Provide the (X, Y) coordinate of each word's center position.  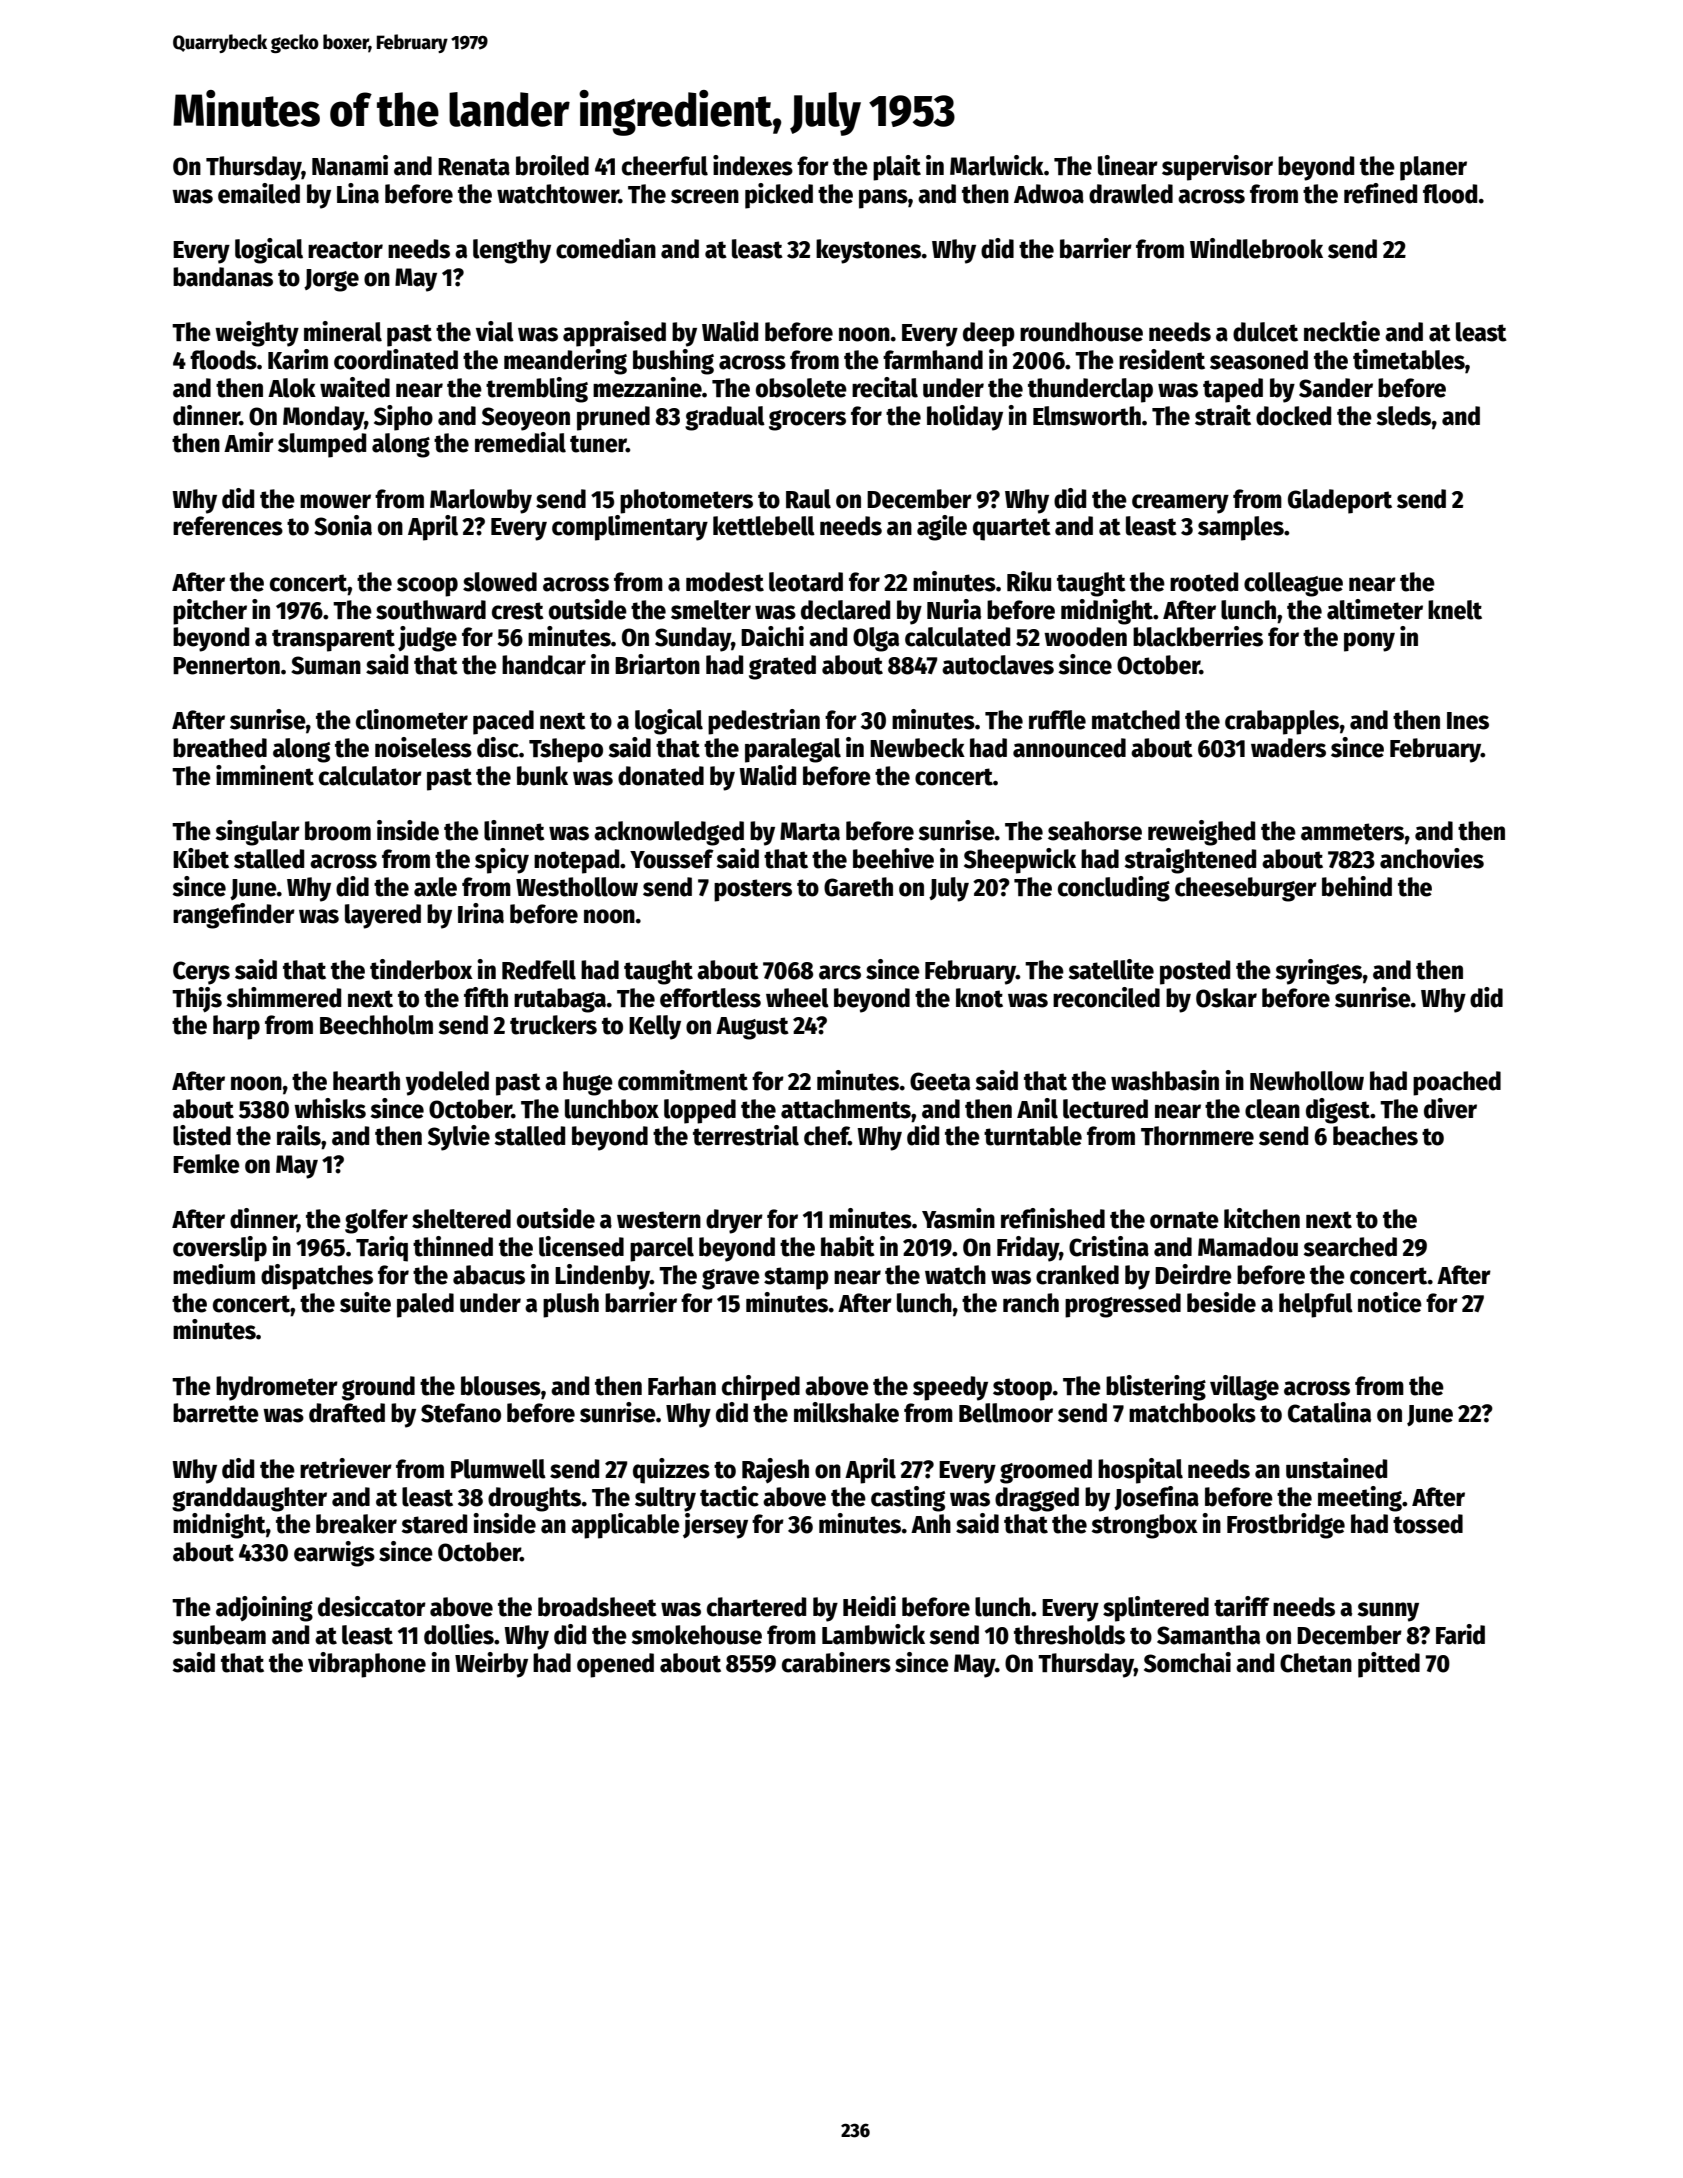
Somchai (1187, 1662)
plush (571, 1305)
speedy (950, 1388)
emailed (259, 193)
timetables (1409, 359)
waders (1288, 748)
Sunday (693, 639)
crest (518, 611)
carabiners (836, 1662)
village (1244, 1388)
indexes (753, 165)
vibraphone (367, 1665)
